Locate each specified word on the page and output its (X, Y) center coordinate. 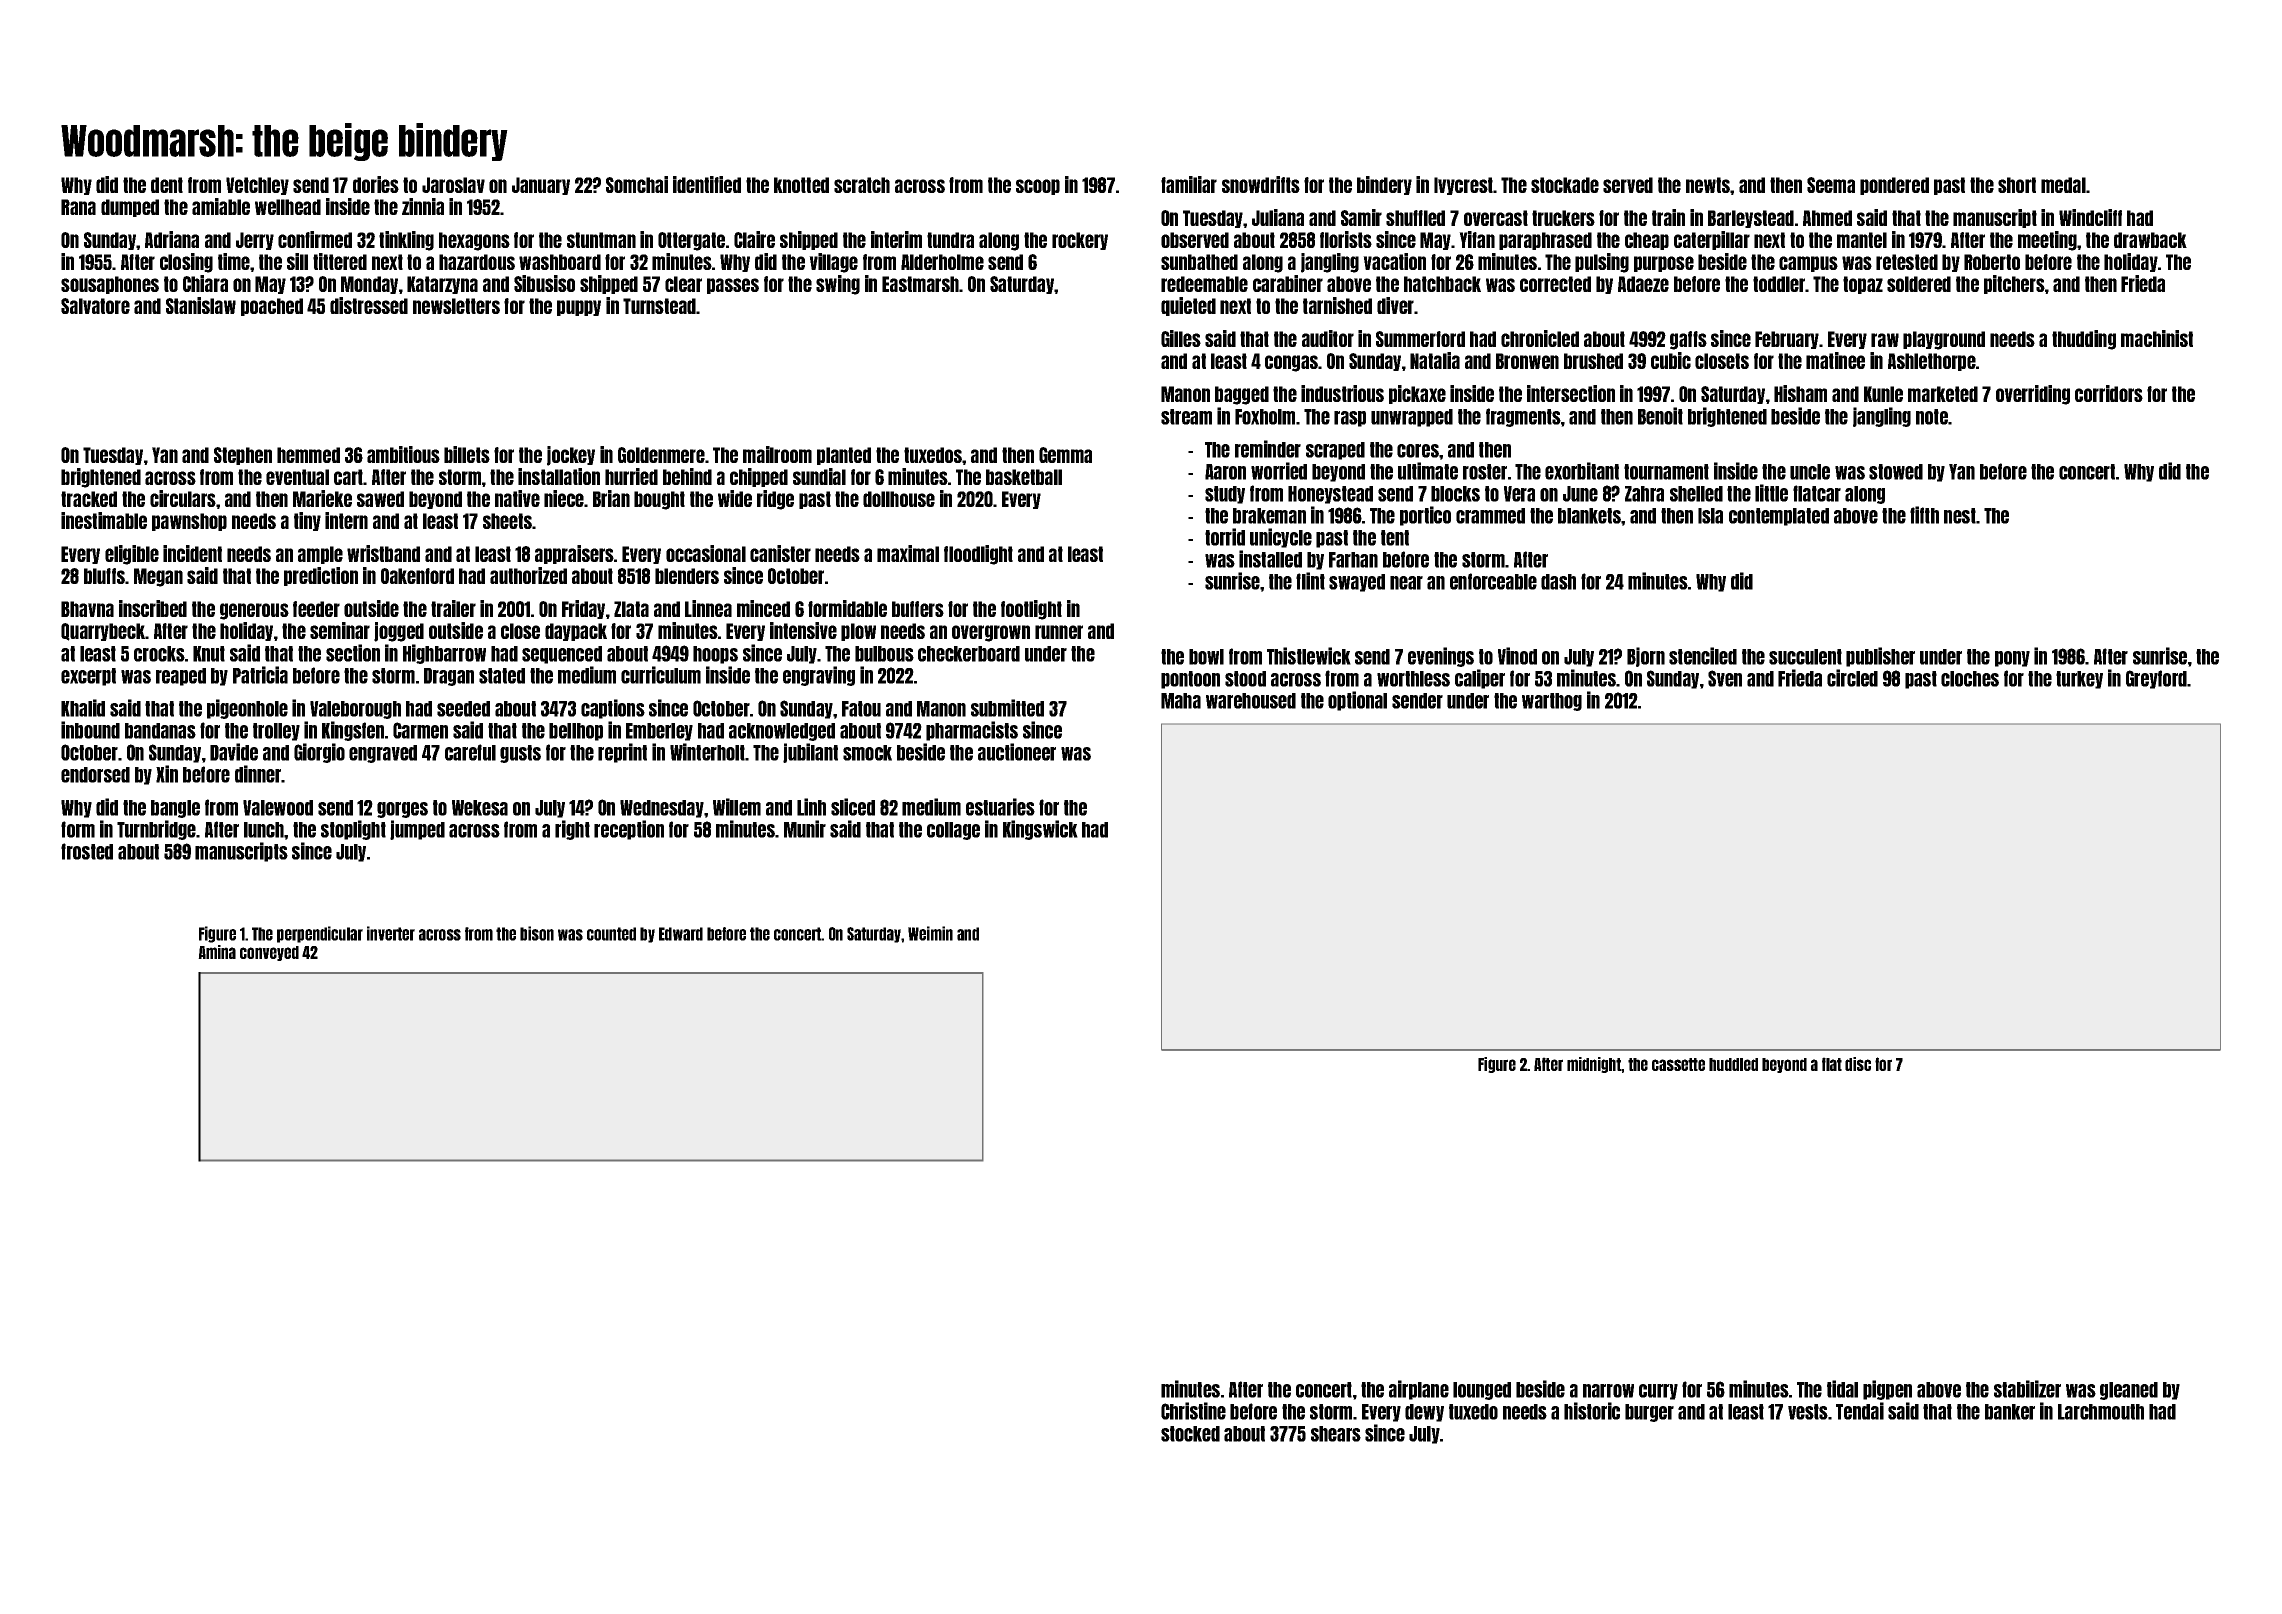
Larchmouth (2101, 1412)
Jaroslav (453, 185)
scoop (1038, 187)
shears (1336, 1434)
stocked (1190, 1434)
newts (1708, 185)
